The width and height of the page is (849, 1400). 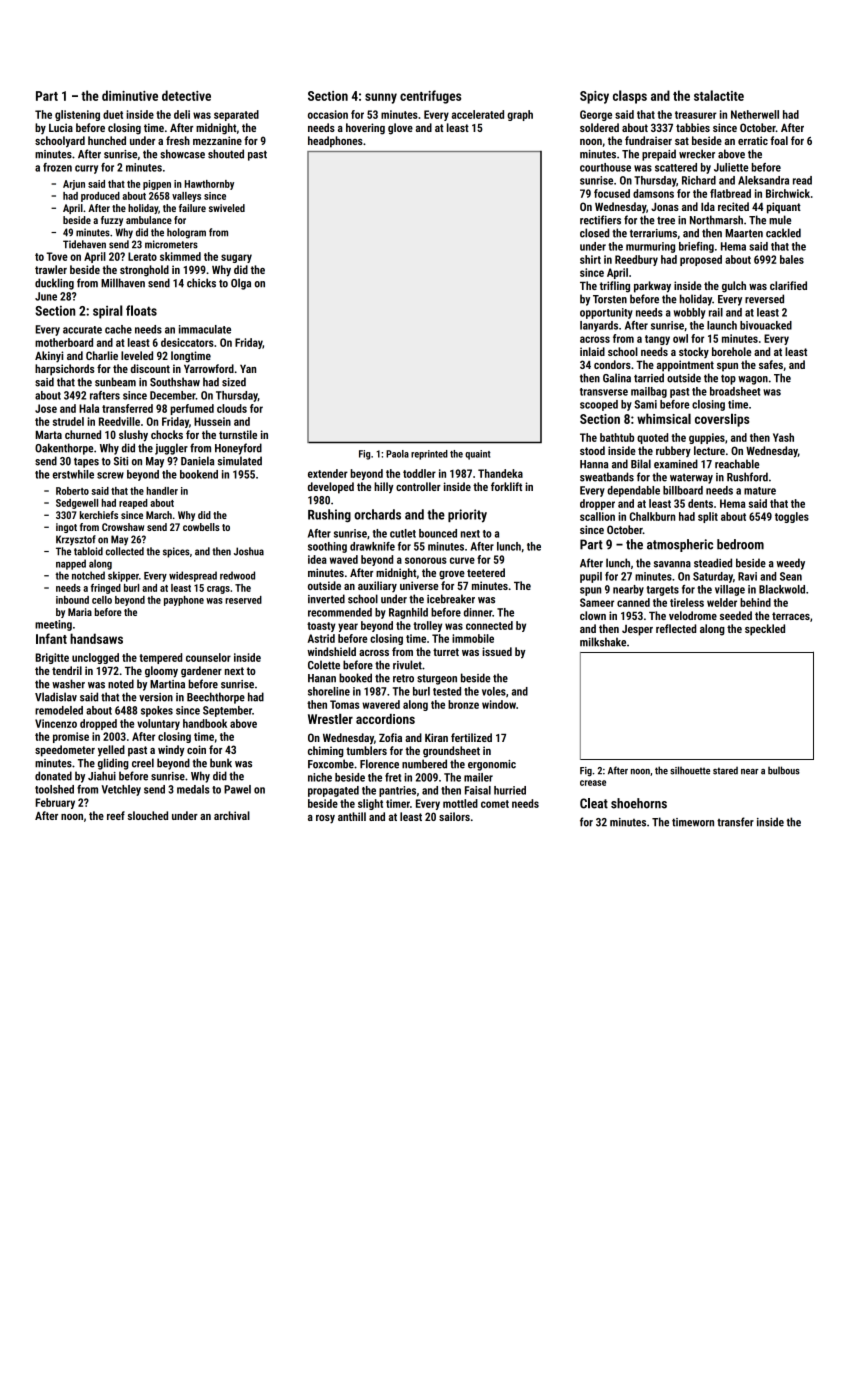 I want to click on September, so click(x=227, y=711).
